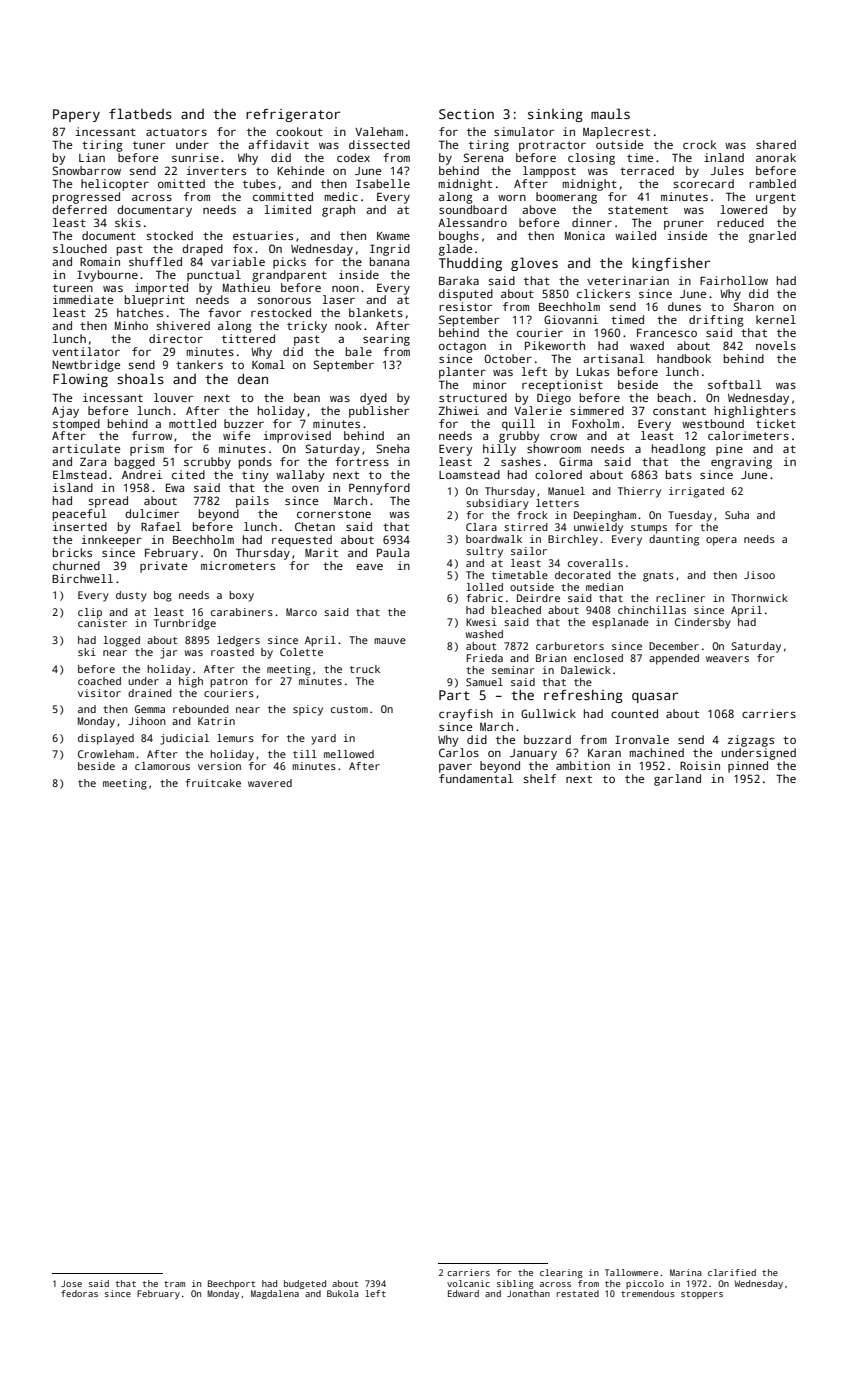 The image size is (849, 1400). What do you see at coordinates (776, 423) in the document?
I see `ticket` at bounding box center [776, 423].
